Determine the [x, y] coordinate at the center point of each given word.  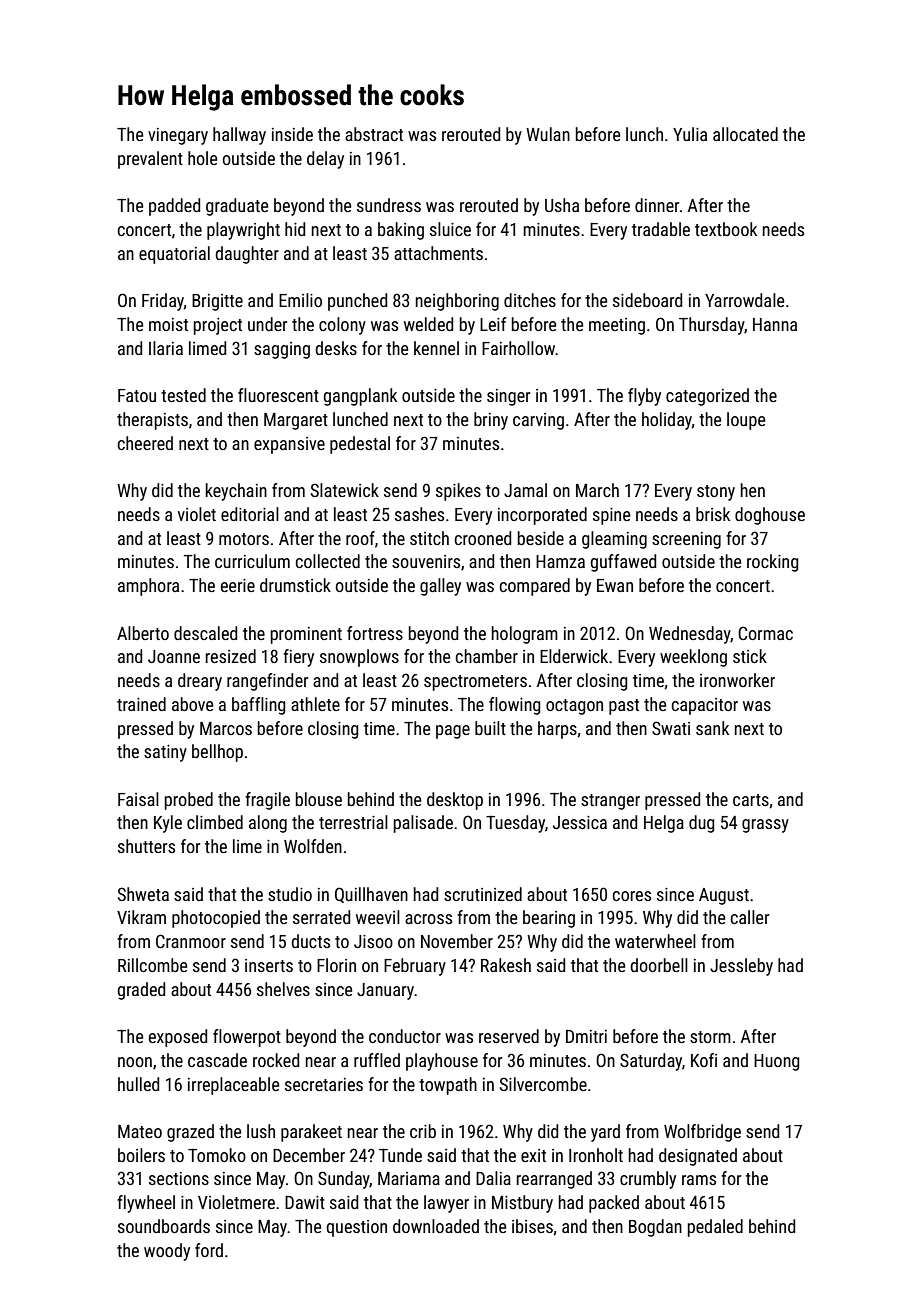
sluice [450, 229]
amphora [148, 587]
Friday [163, 302]
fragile [267, 801]
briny [491, 421]
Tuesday [515, 824]
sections [179, 1178]
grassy [765, 826]
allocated [745, 134]
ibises [532, 1226]
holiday [667, 421]
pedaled [715, 1228]
